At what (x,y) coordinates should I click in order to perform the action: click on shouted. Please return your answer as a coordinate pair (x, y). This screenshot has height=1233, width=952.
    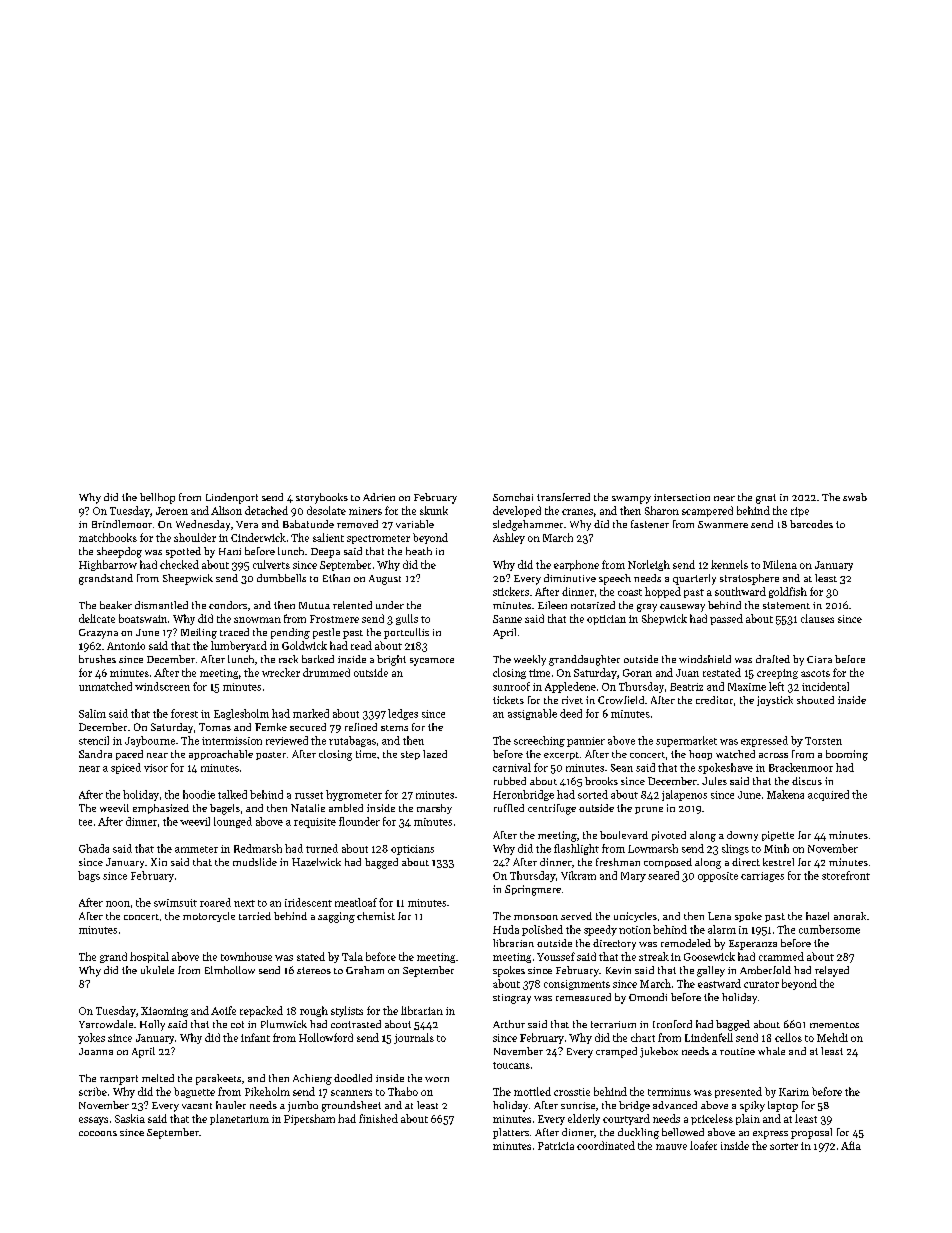
    Looking at the image, I should click on (815, 700).
